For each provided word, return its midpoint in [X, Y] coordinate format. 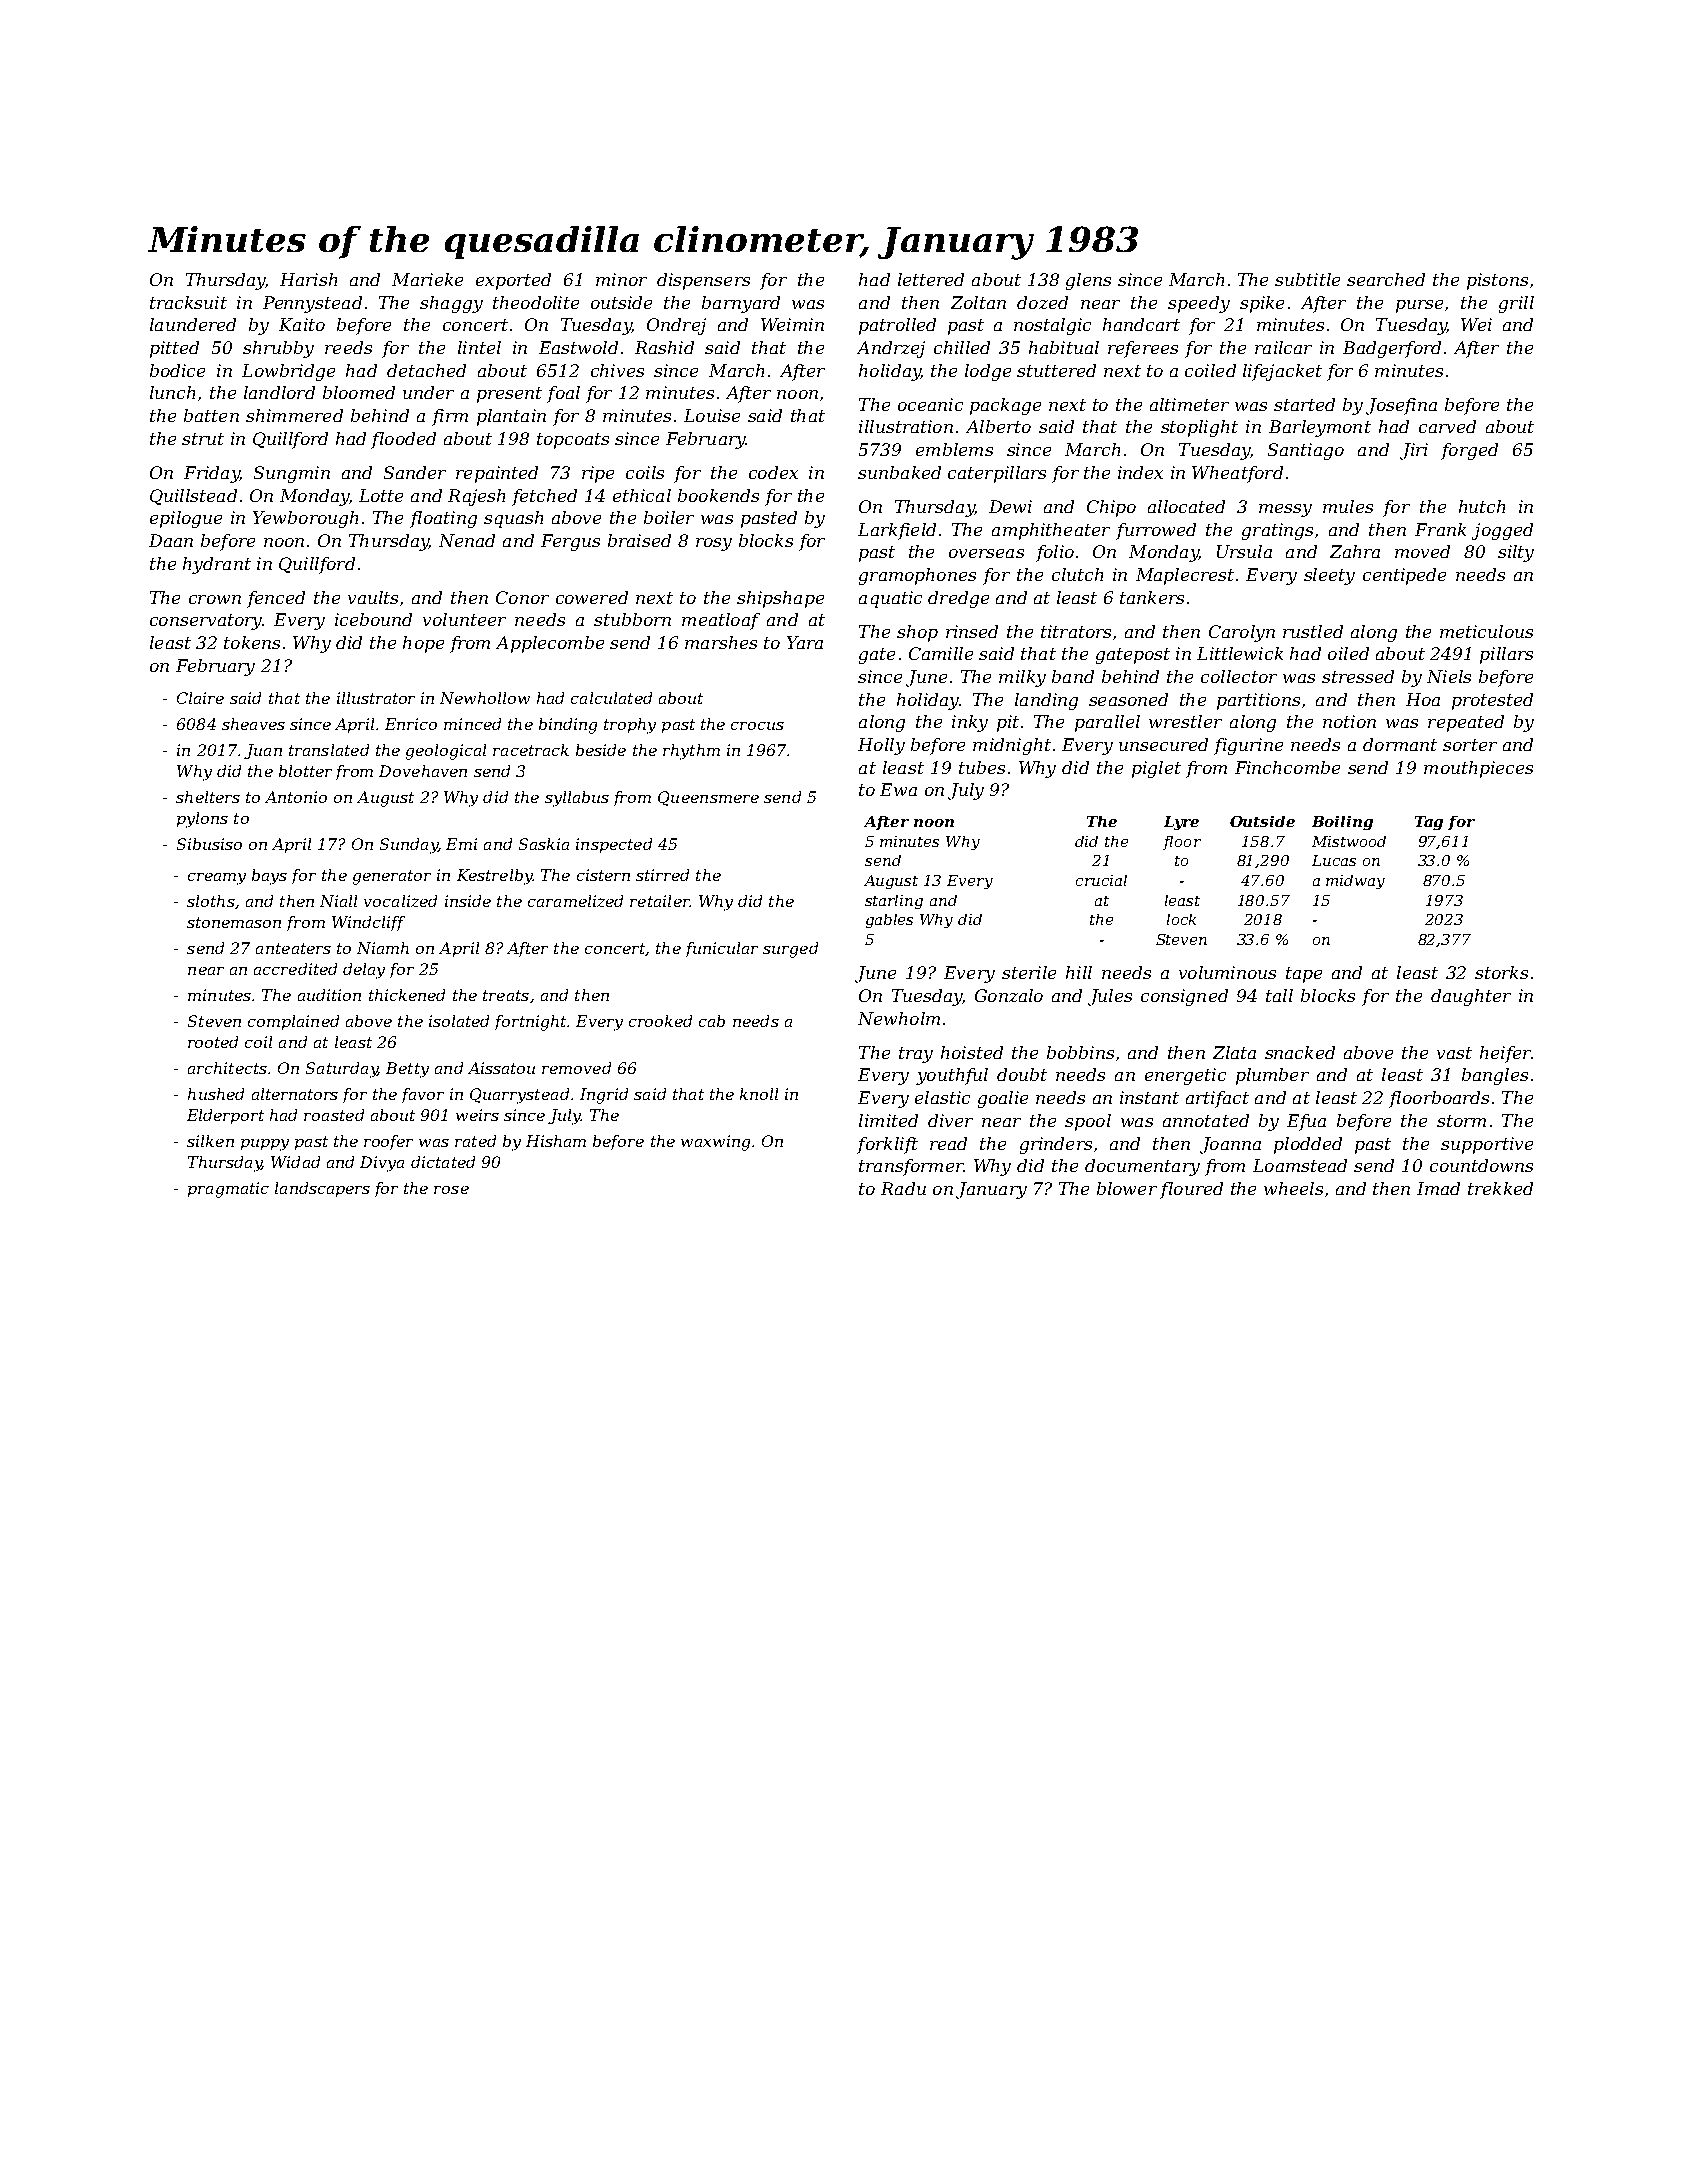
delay [364, 971]
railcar [1283, 347]
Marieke [427, 279]
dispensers [703, 281]
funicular [722, 949]
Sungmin [292, 474]
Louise [712, 415]
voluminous [1227, 972]
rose [451, 1190]
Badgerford [1392, 349]
